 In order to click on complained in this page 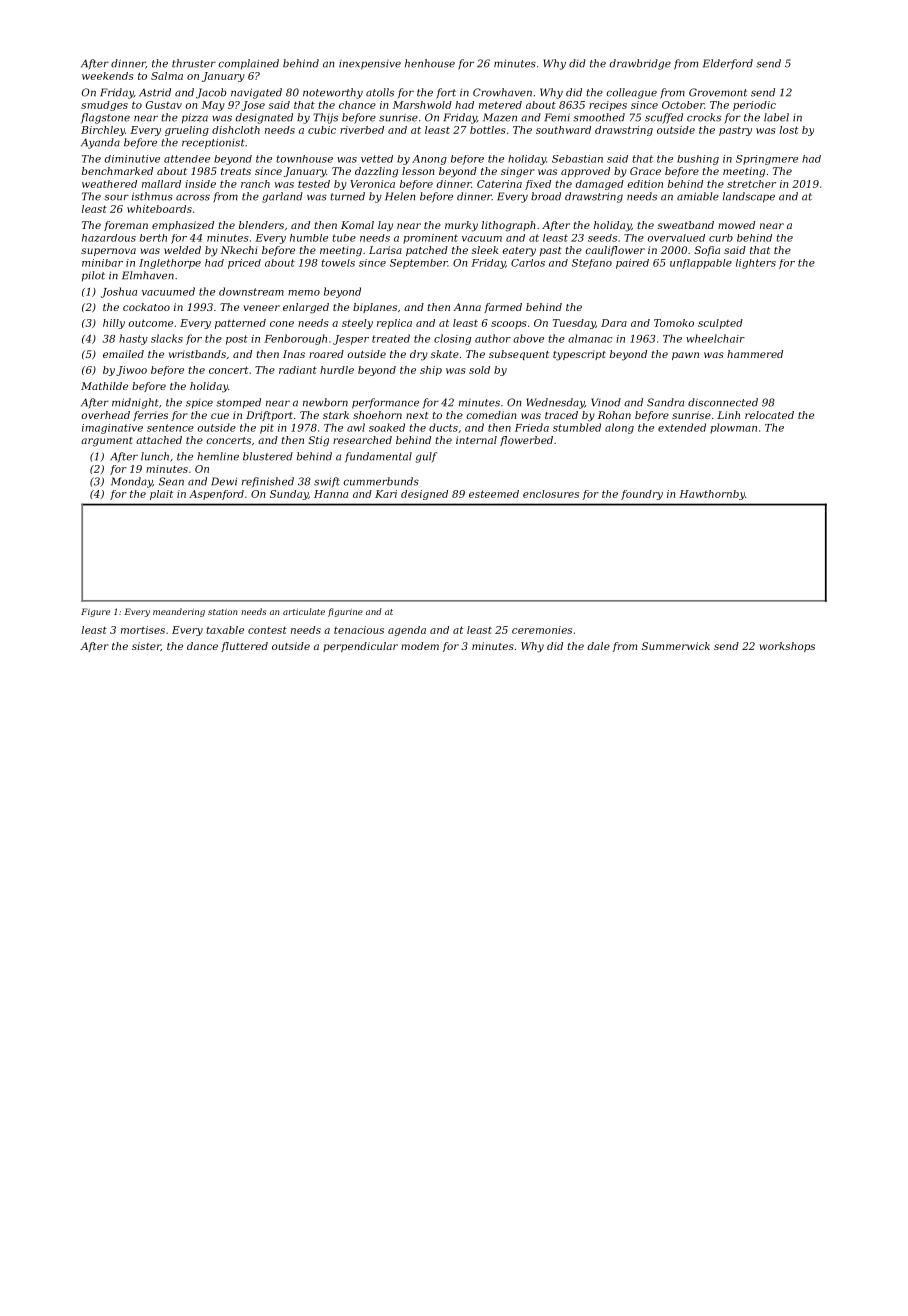, I will do `click(248, 64)`.
